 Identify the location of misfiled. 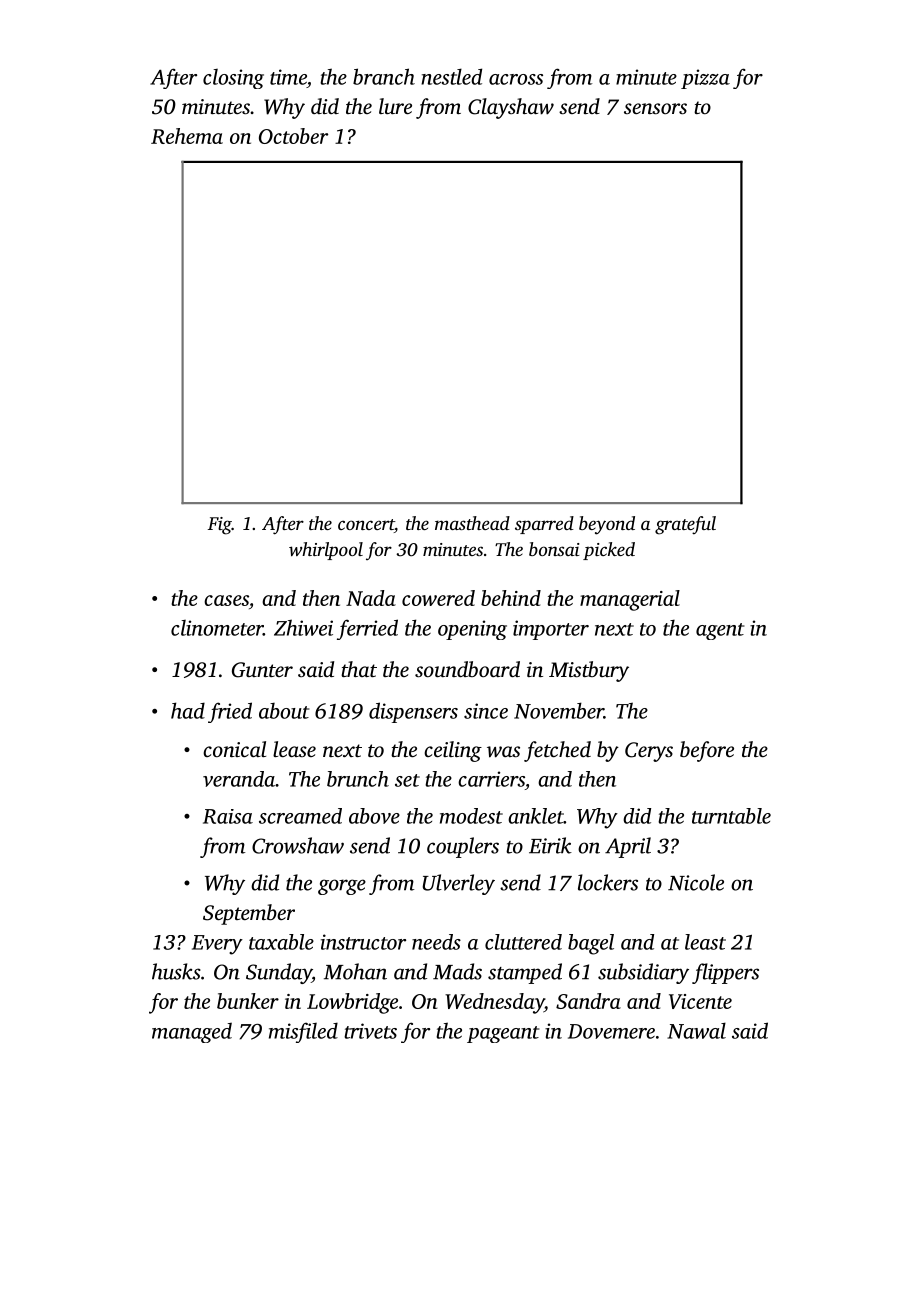
(303, 1032).
